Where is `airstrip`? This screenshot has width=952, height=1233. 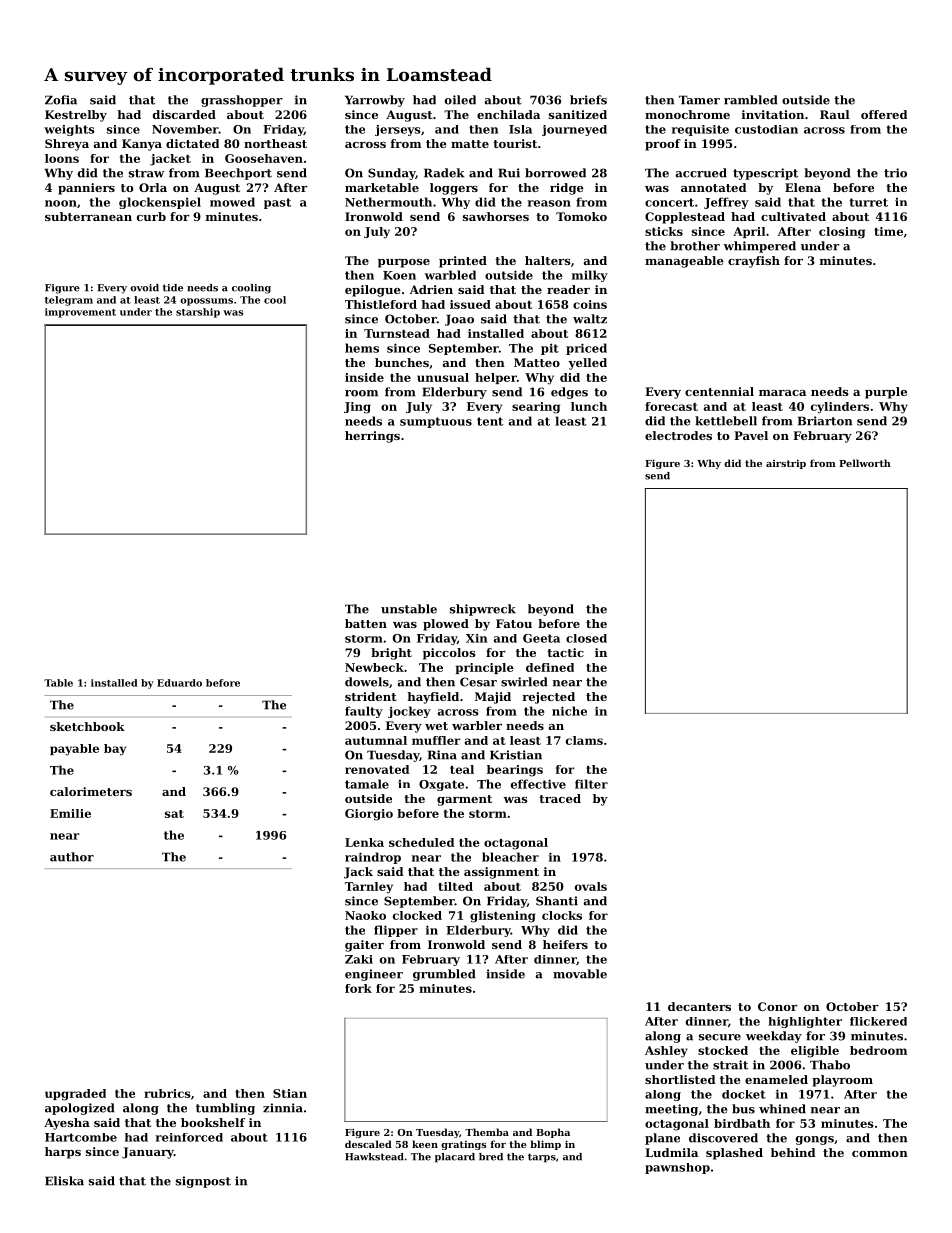
airstrip is located at coordinates (786, 464).
